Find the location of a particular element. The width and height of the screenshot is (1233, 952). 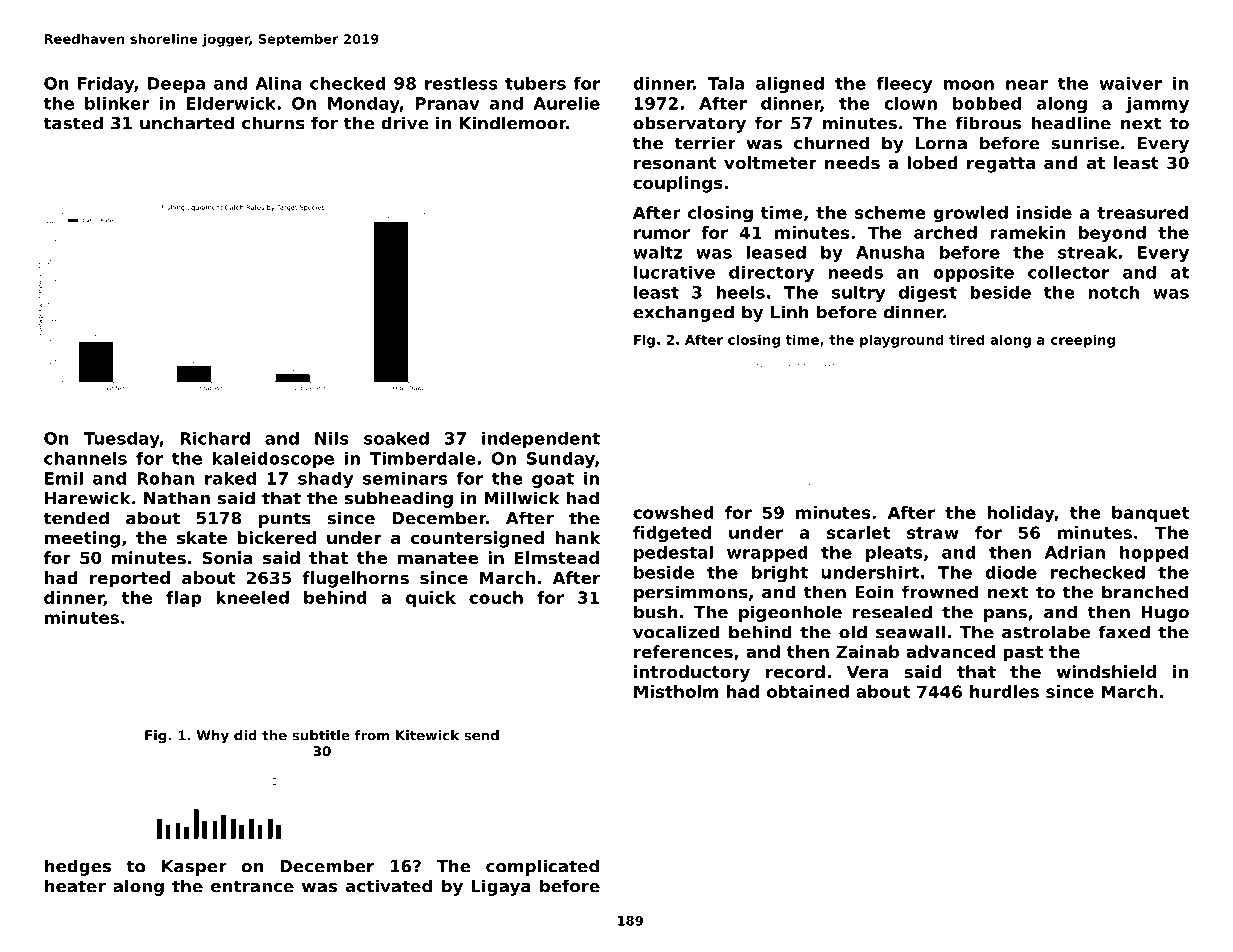

waiver is located at coordinates (1131, 83).
